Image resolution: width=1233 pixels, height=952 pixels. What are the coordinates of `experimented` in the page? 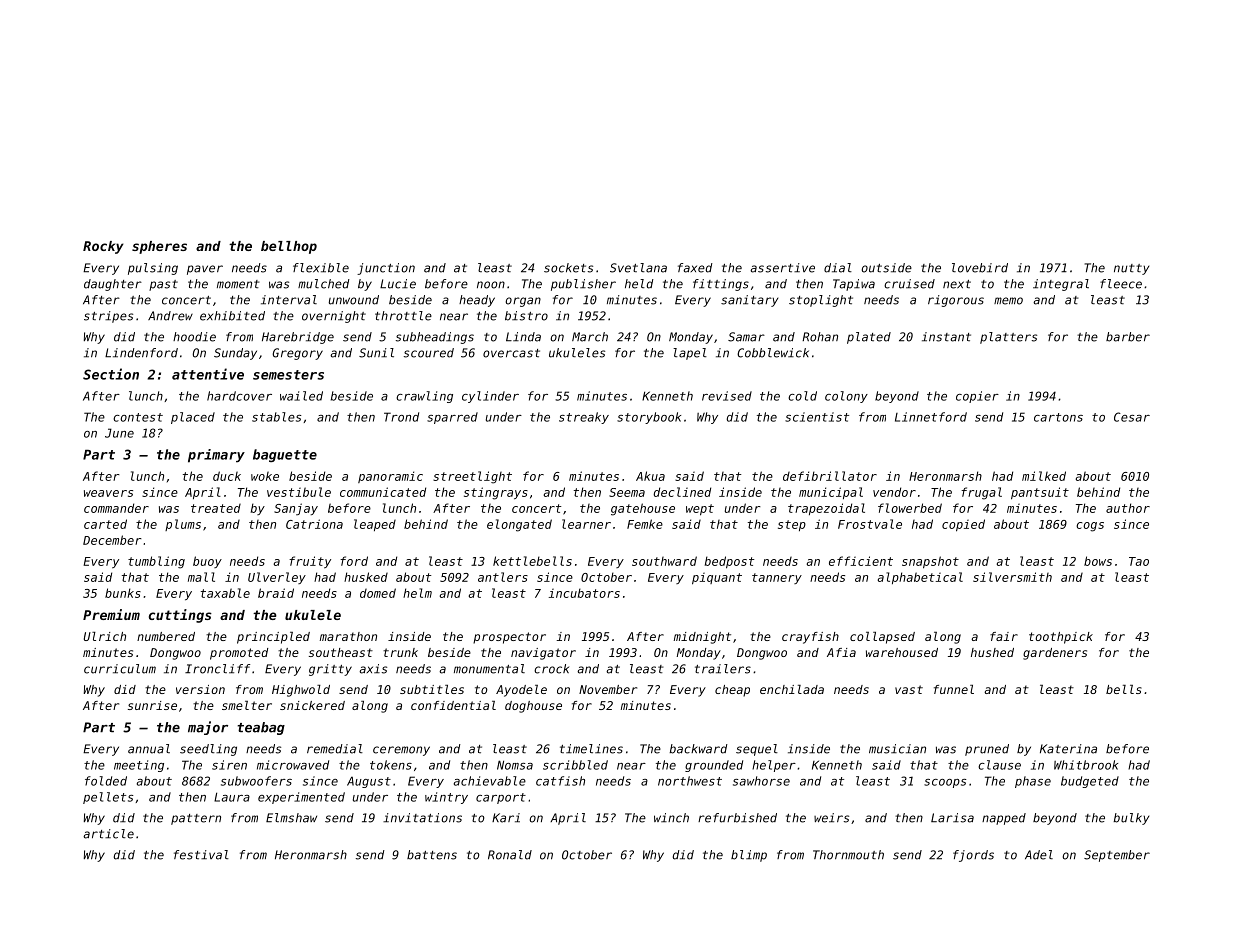 It's located at (301, 798).
